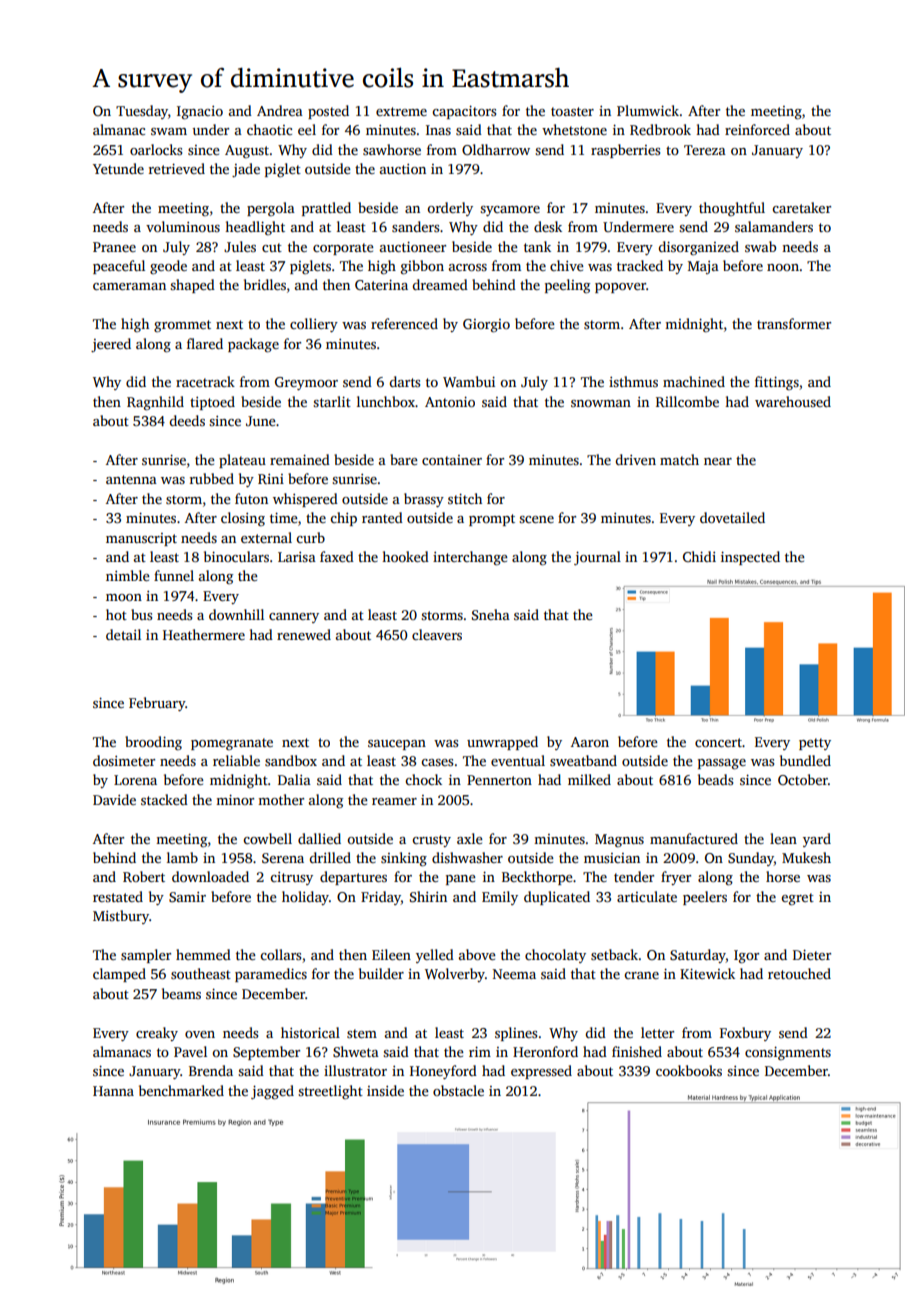  What do you see at coordinates (757, 129) in the screenshot?
I see `reinforced` at bounding box center [757, 129].
